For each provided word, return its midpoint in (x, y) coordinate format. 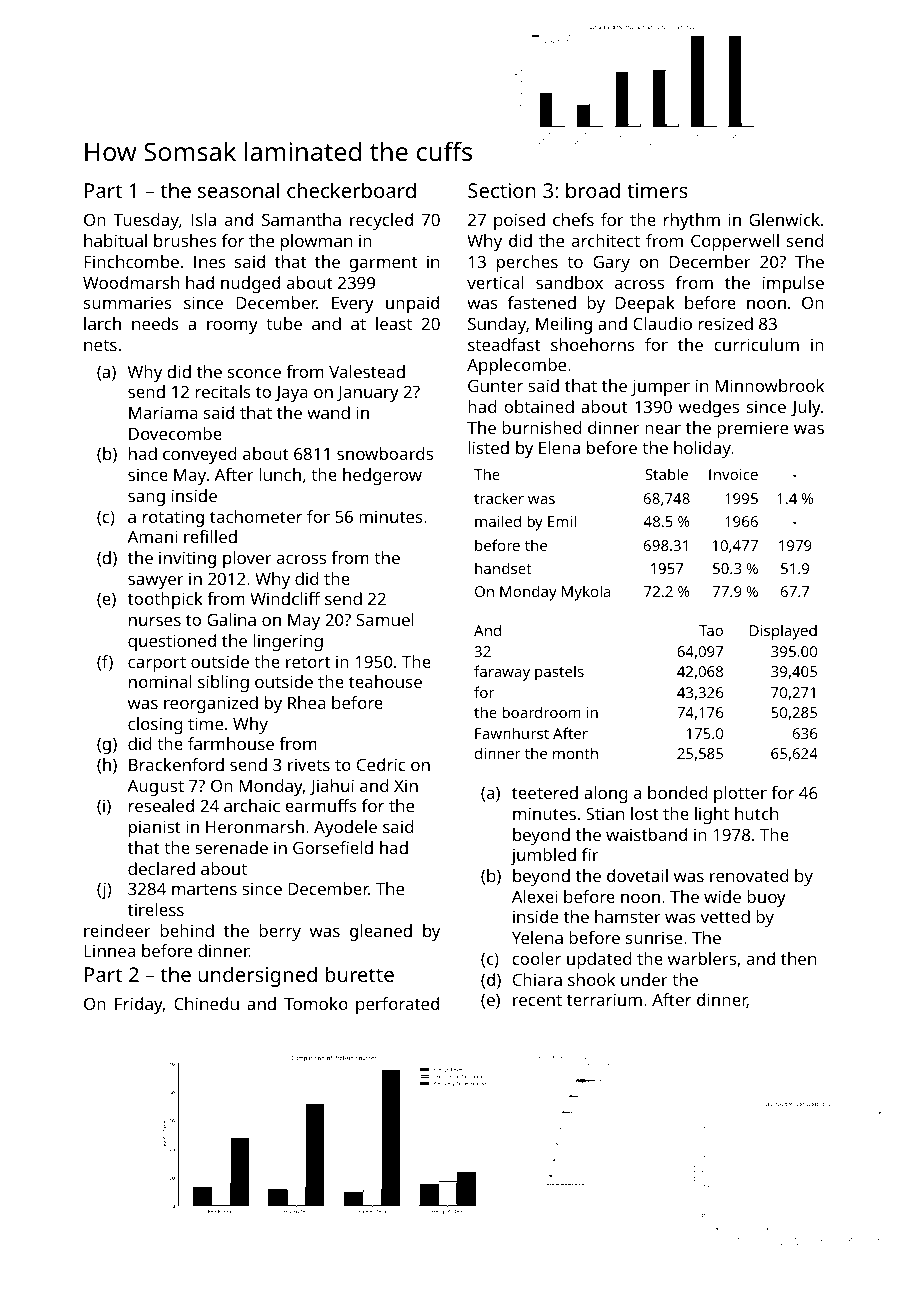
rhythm (692, 221)
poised (519, 221)
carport (157, 664)
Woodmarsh (131, 282)
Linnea (109, 950)
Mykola (586, 593)
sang (146, 499)
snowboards (385, 453)
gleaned (381, 932)
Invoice (733, 474)
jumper (660, 387)
